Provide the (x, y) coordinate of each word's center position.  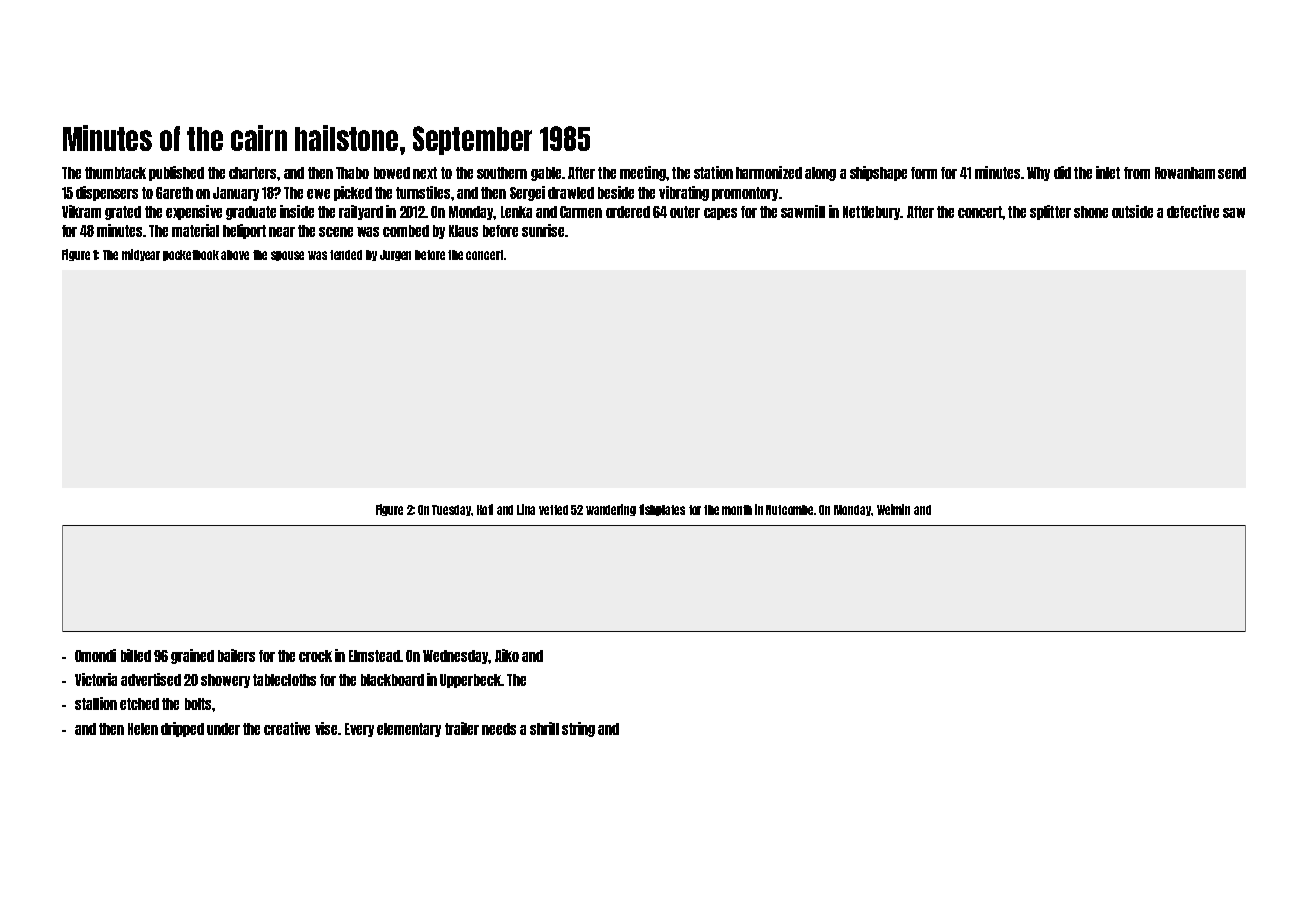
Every (359, 730)
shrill (544, 728)
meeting (643, 173)
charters (252, 173)
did (1062, 172)
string (578, 729)
